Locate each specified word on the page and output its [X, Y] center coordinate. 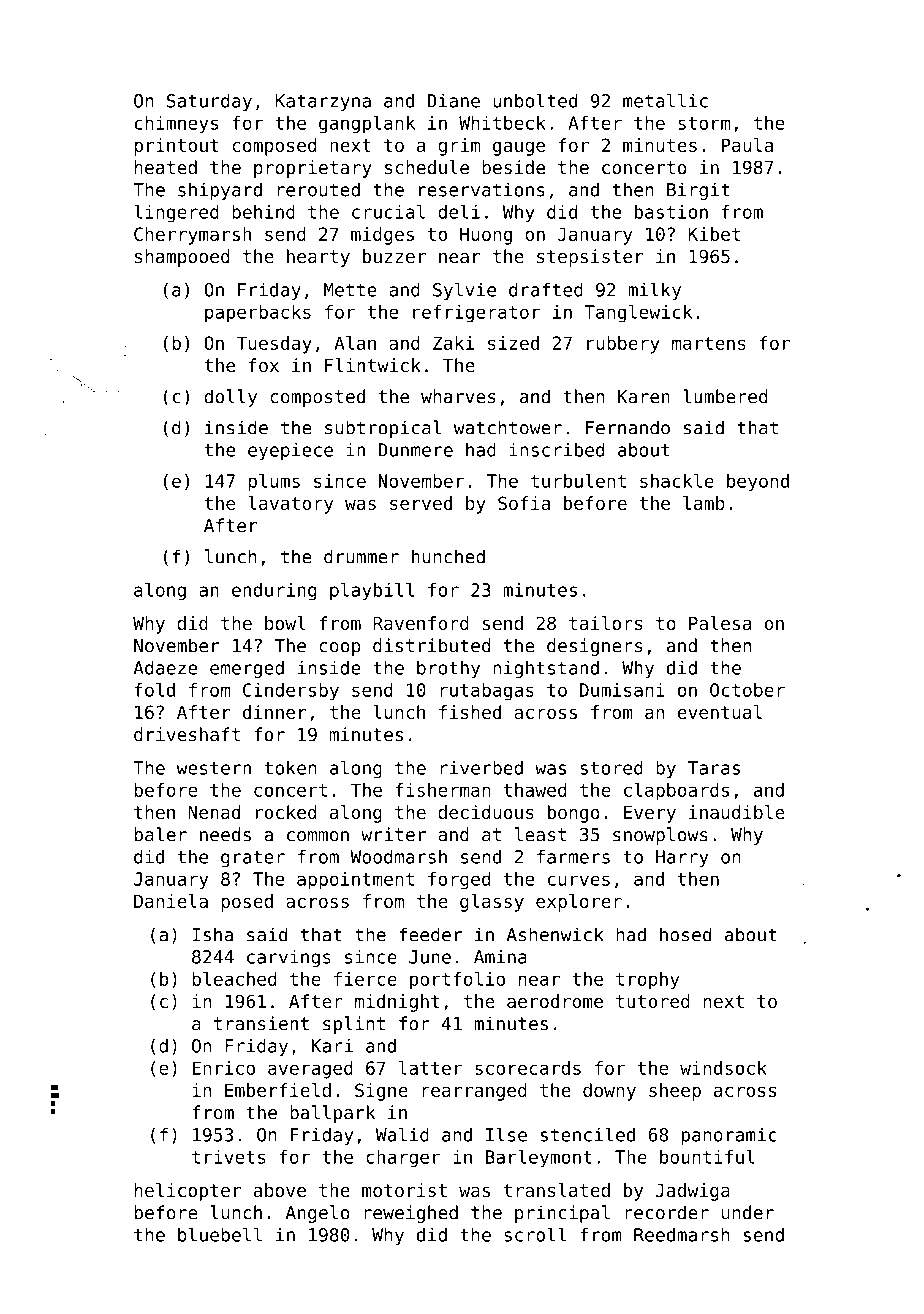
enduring [274, 592]
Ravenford [421, 623]
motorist [404, 1190]
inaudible [737, 812]
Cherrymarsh [192, 236]
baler [161, 834]
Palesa [720, 623]
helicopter [188, 1192]
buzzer [394, 256]
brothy [448, 669]
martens [709, 343]
